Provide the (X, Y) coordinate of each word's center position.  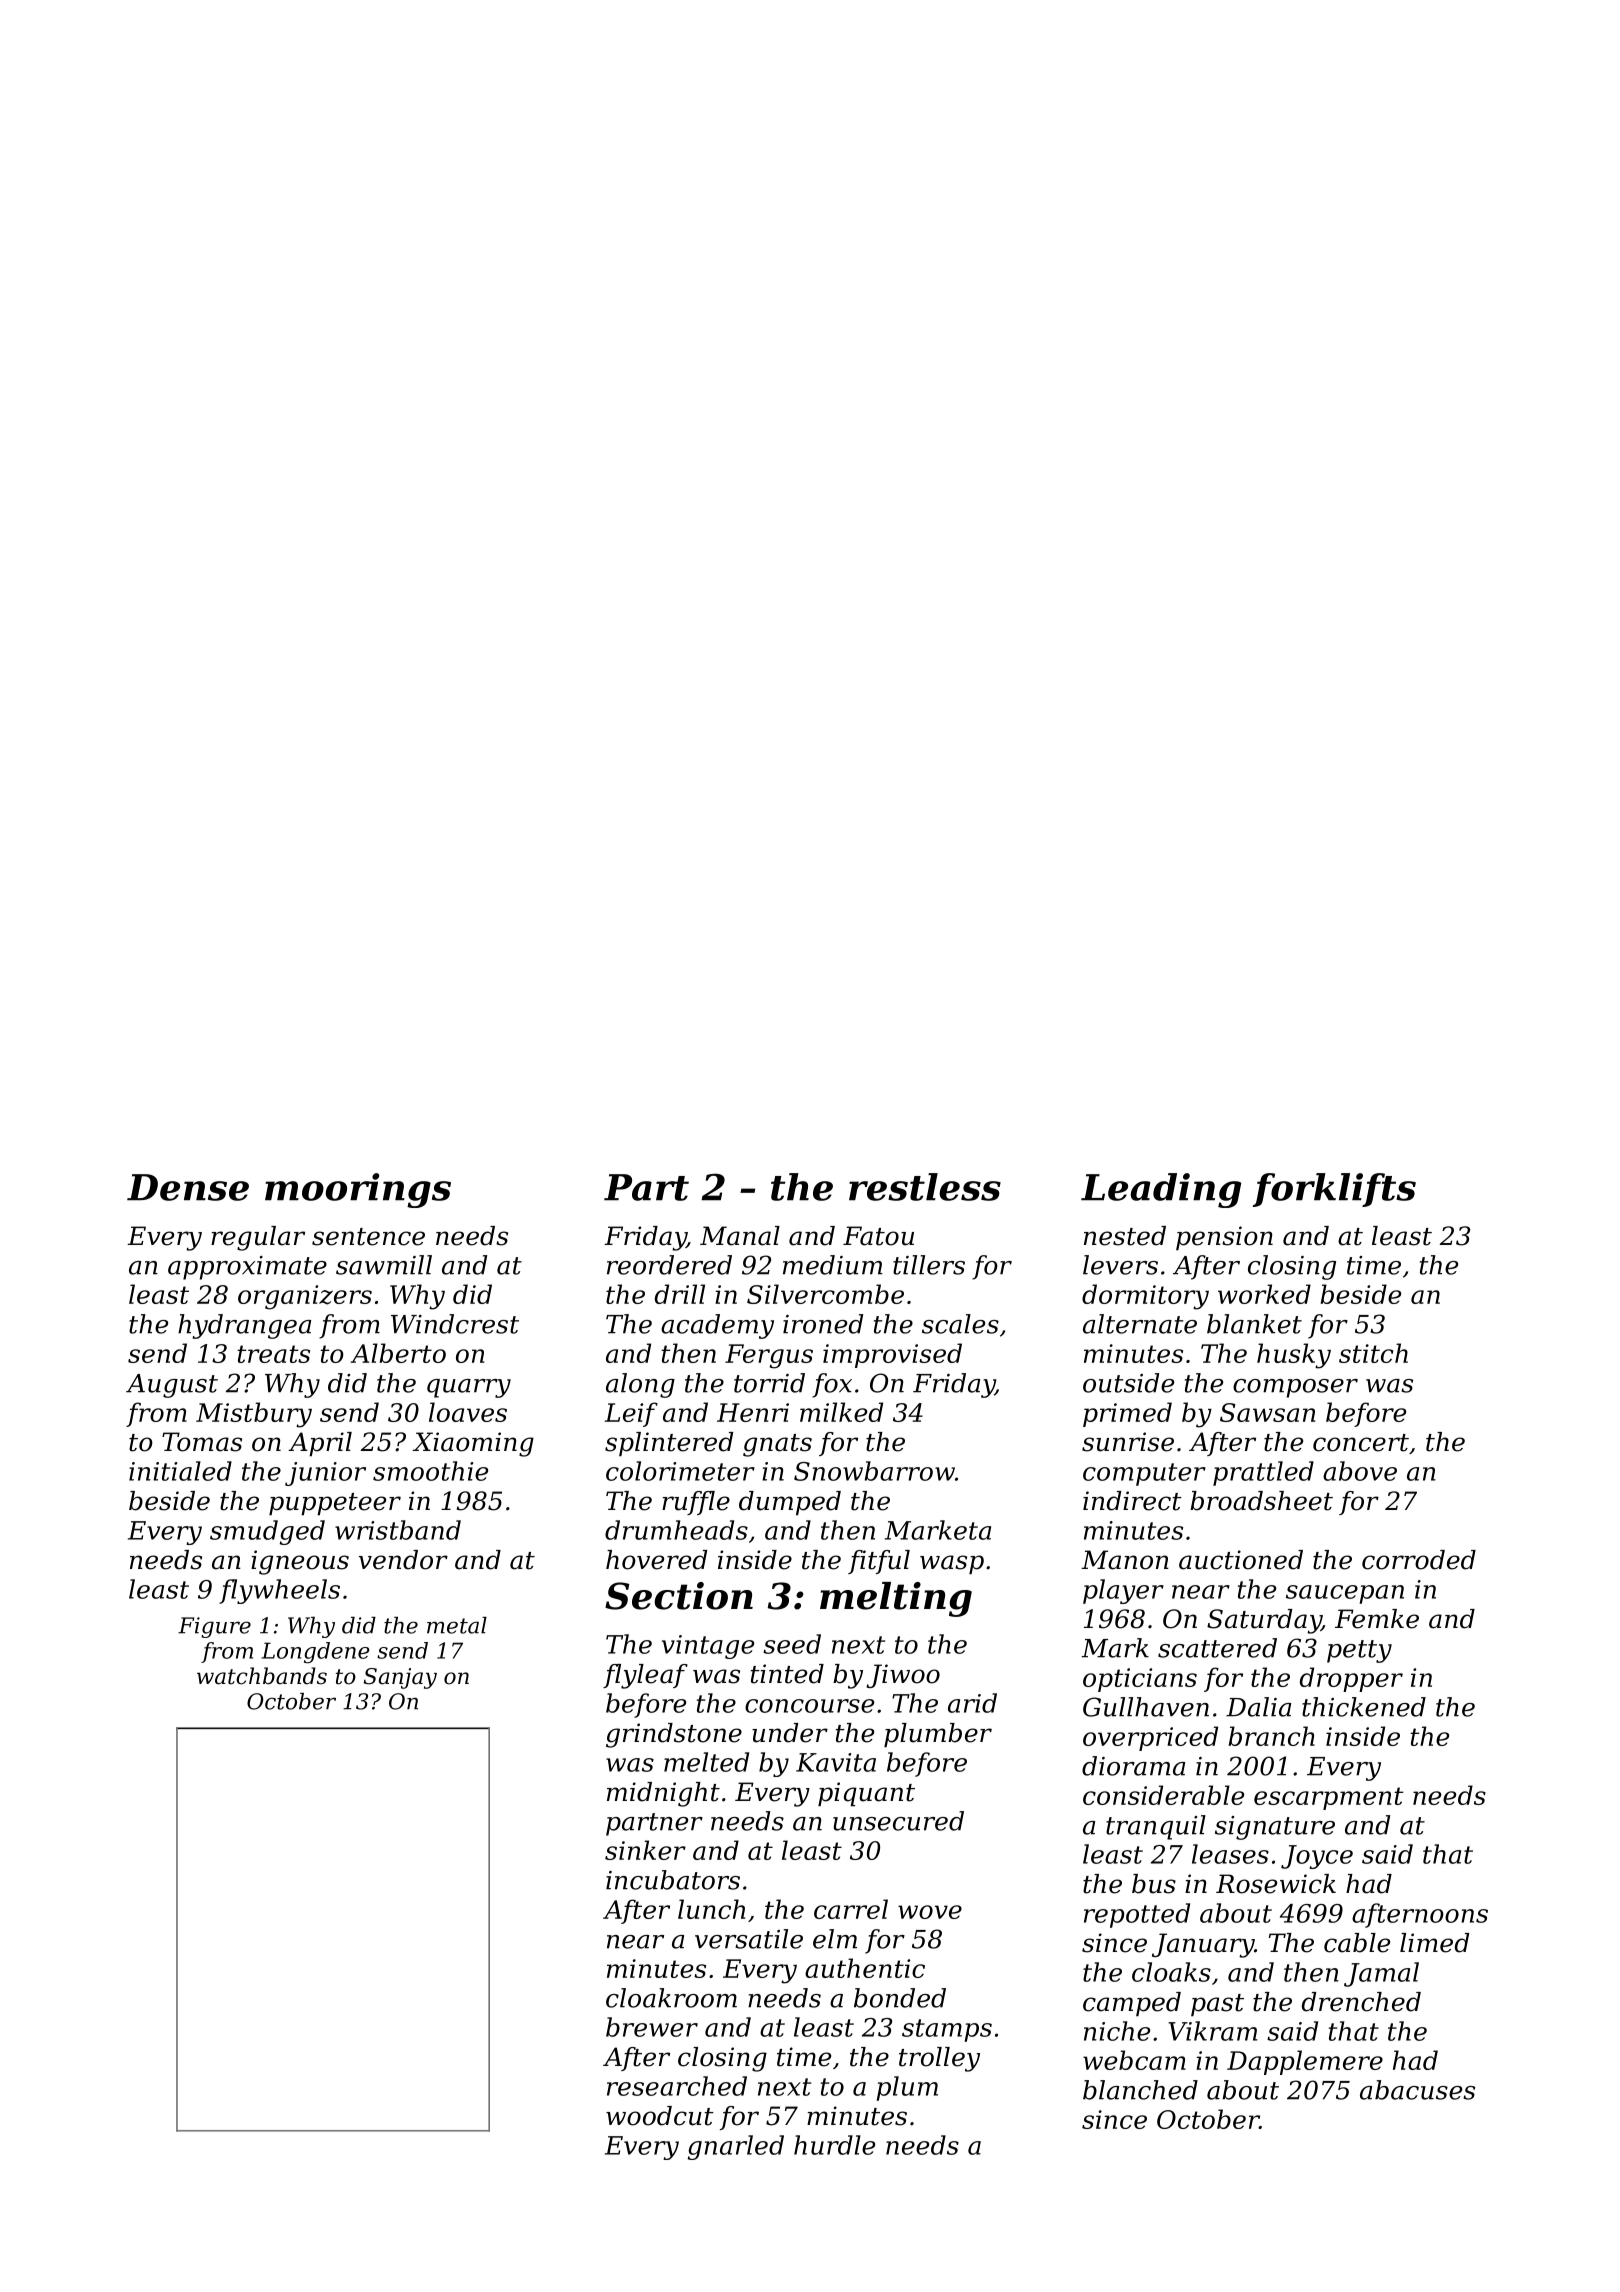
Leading (1161, 1190)
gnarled (736, 2147)
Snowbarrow (874, 1471)
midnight (663, 1794)
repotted (1137, 1915)
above (1360, 1471)
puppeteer (335, 1504)
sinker (645, 1850)
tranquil (1156, 1827)
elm (835, 1939)
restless (925, 1187)
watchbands (262, 1676)
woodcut (660, 2116)
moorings (358, 1190)
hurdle (834, 2145)
